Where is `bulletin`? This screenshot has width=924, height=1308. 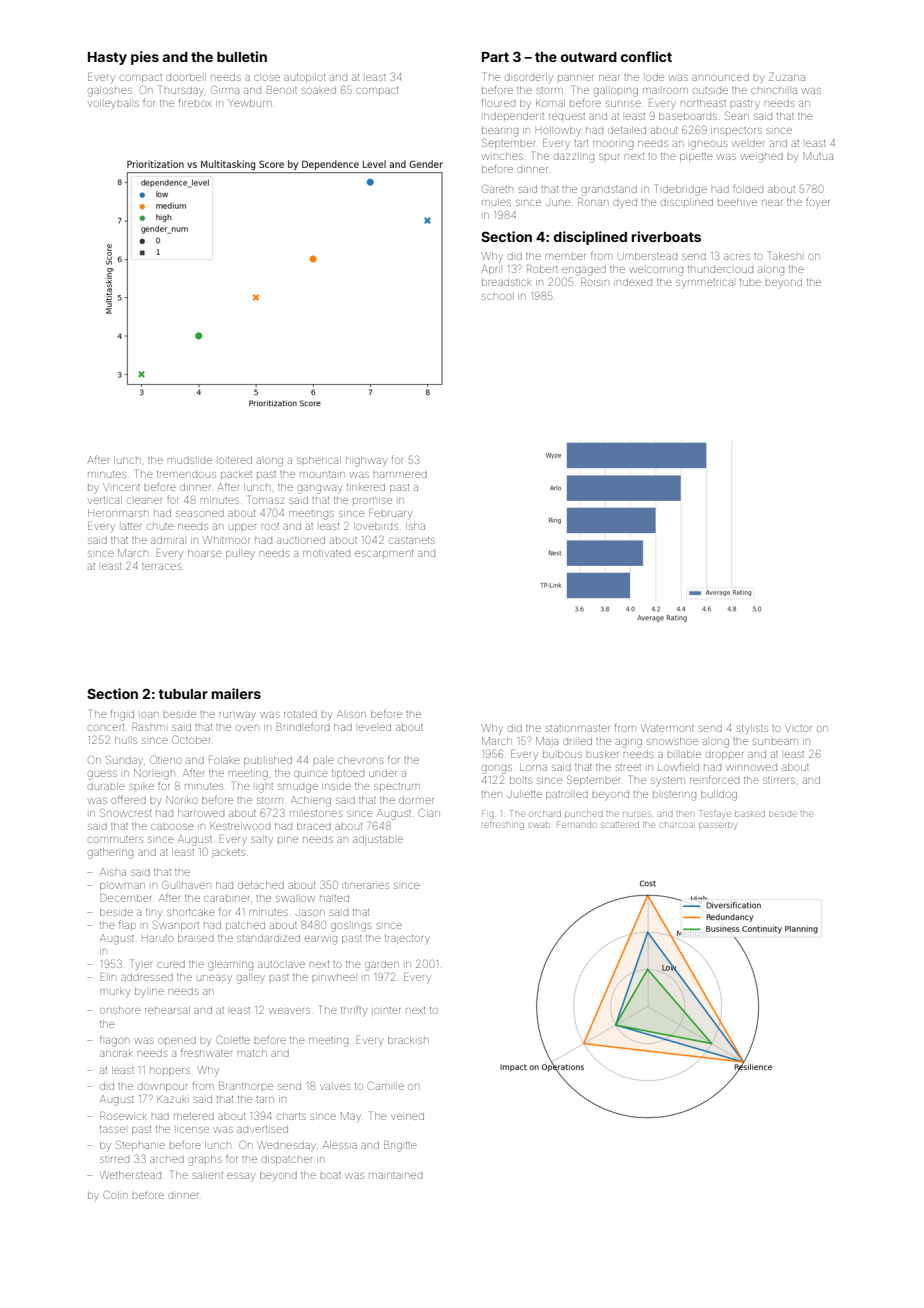 bulletin is located at coordinates (242, 56).
